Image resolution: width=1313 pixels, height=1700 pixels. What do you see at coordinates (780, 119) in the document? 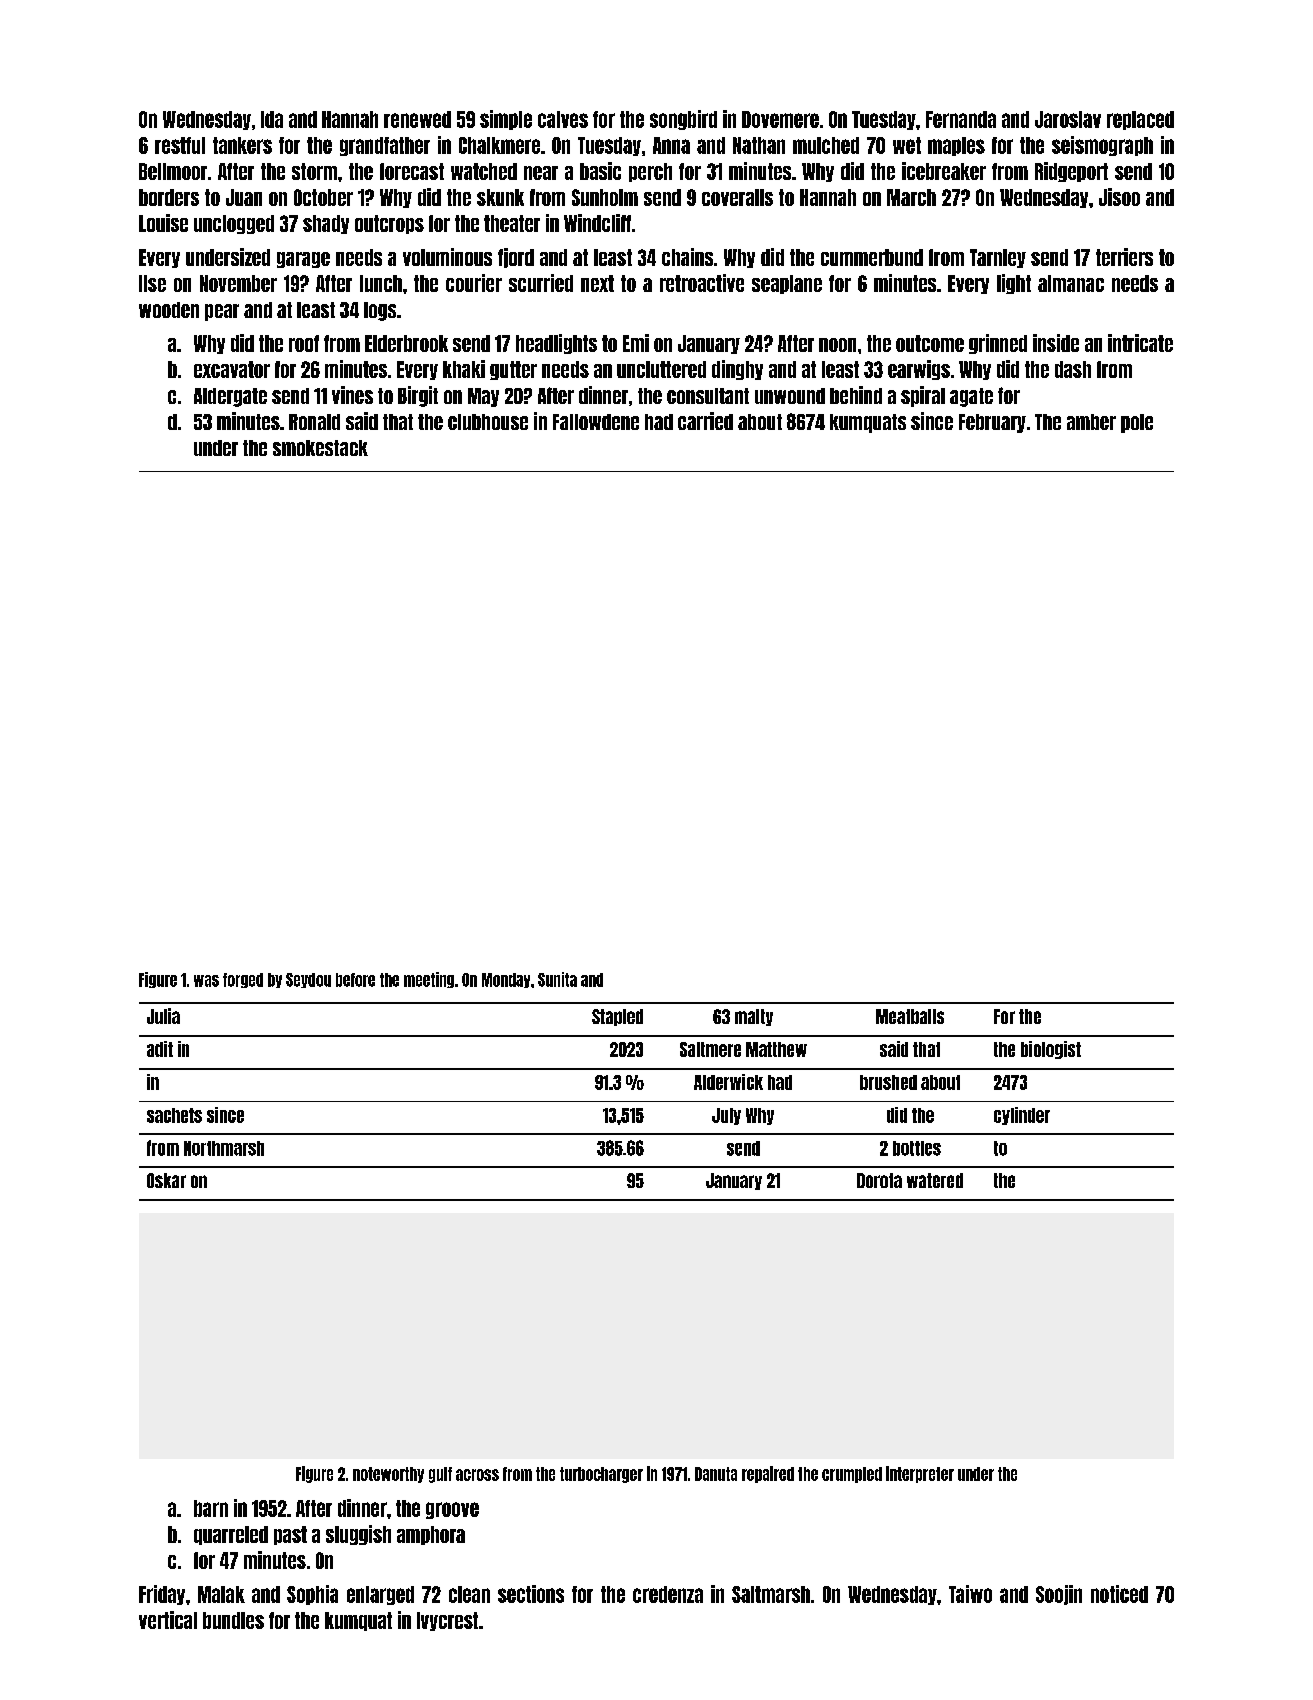
I see `Dovemere` at bounding box center [780, 119].
